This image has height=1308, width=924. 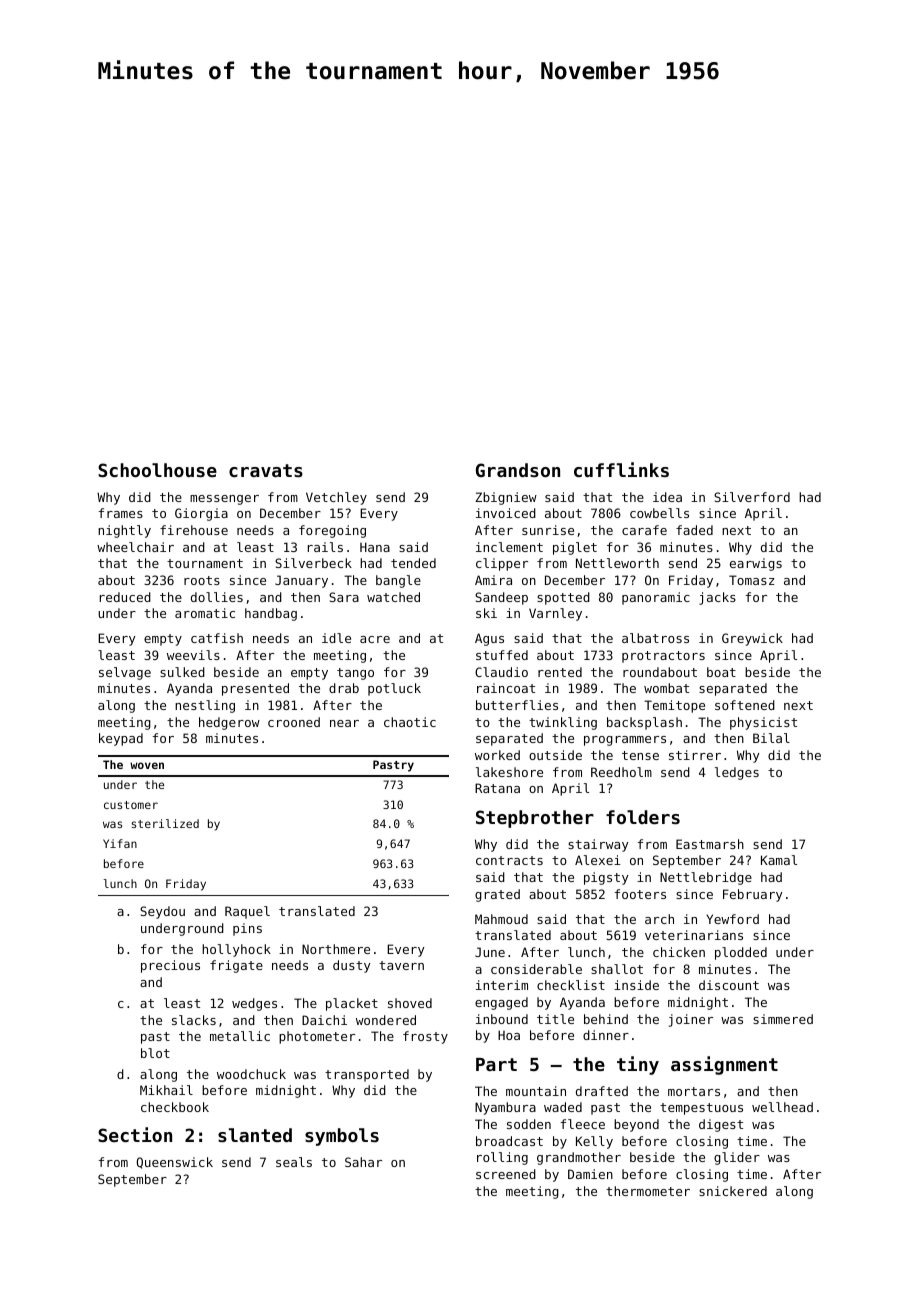 I want to click on Varnley, so click(x=555, y=614).
